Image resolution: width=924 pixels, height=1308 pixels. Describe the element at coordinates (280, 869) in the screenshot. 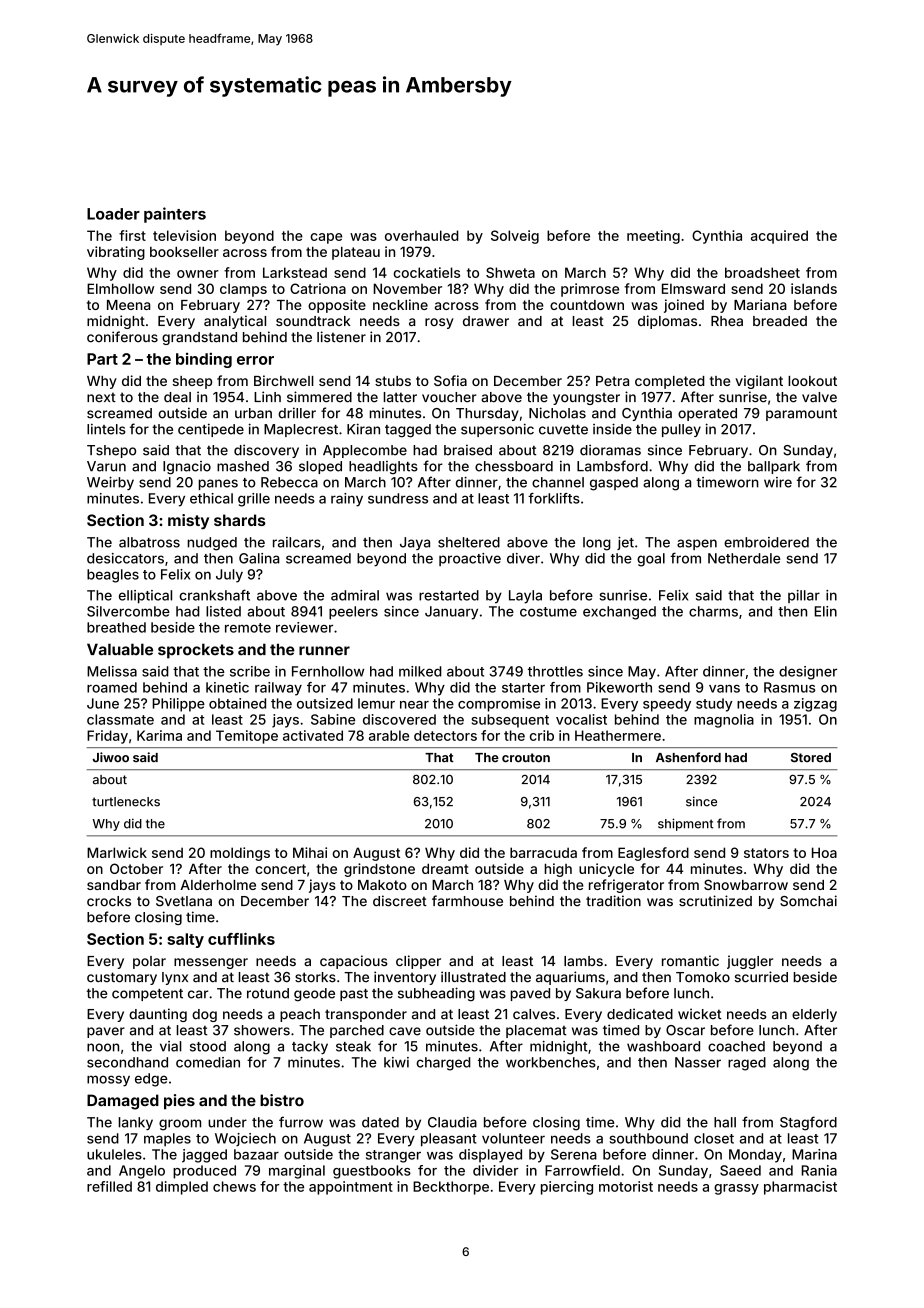

I see `concert` at that location.
